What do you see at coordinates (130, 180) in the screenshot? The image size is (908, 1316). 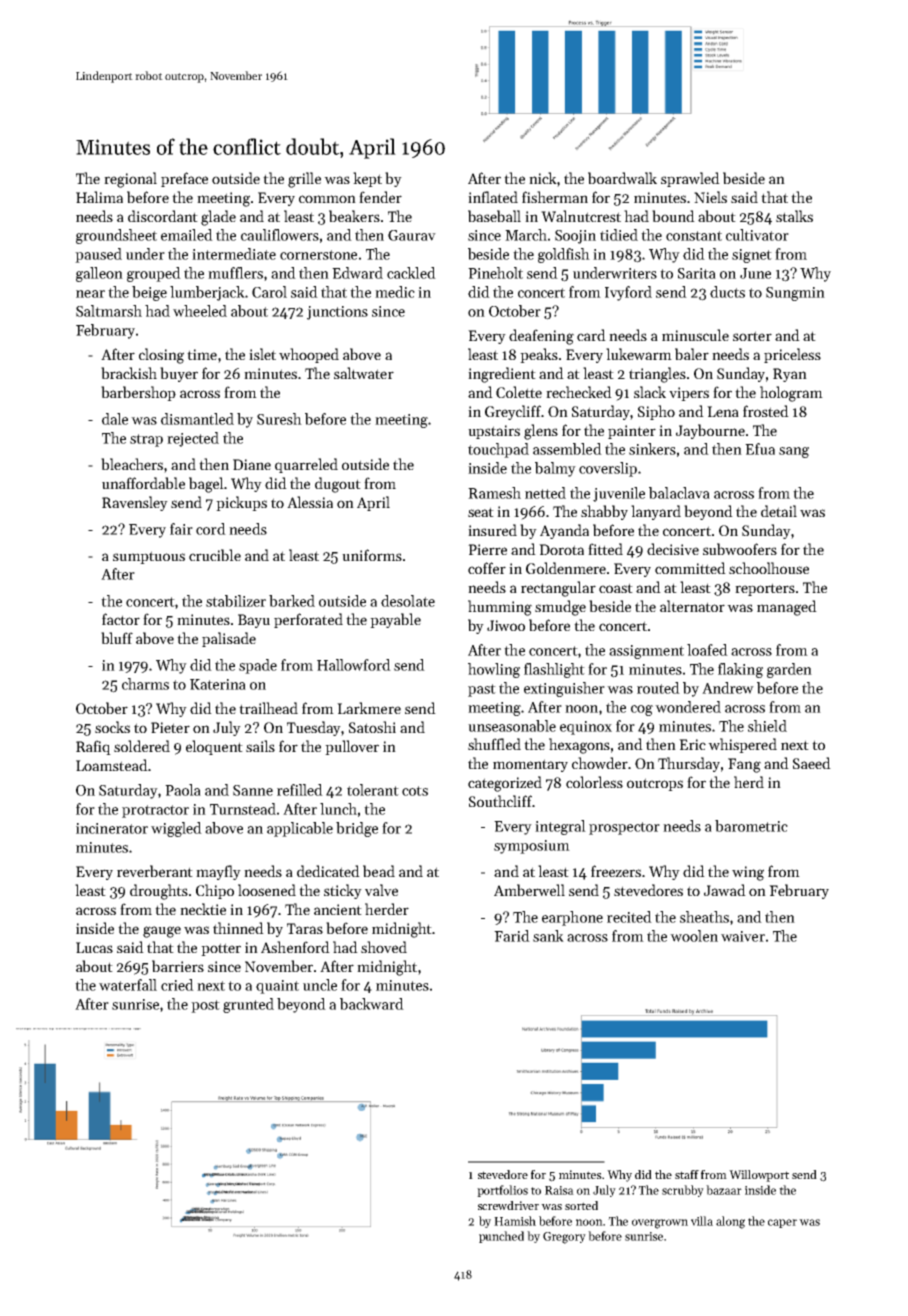 I see `regional` at bounding box center [130, 180].
